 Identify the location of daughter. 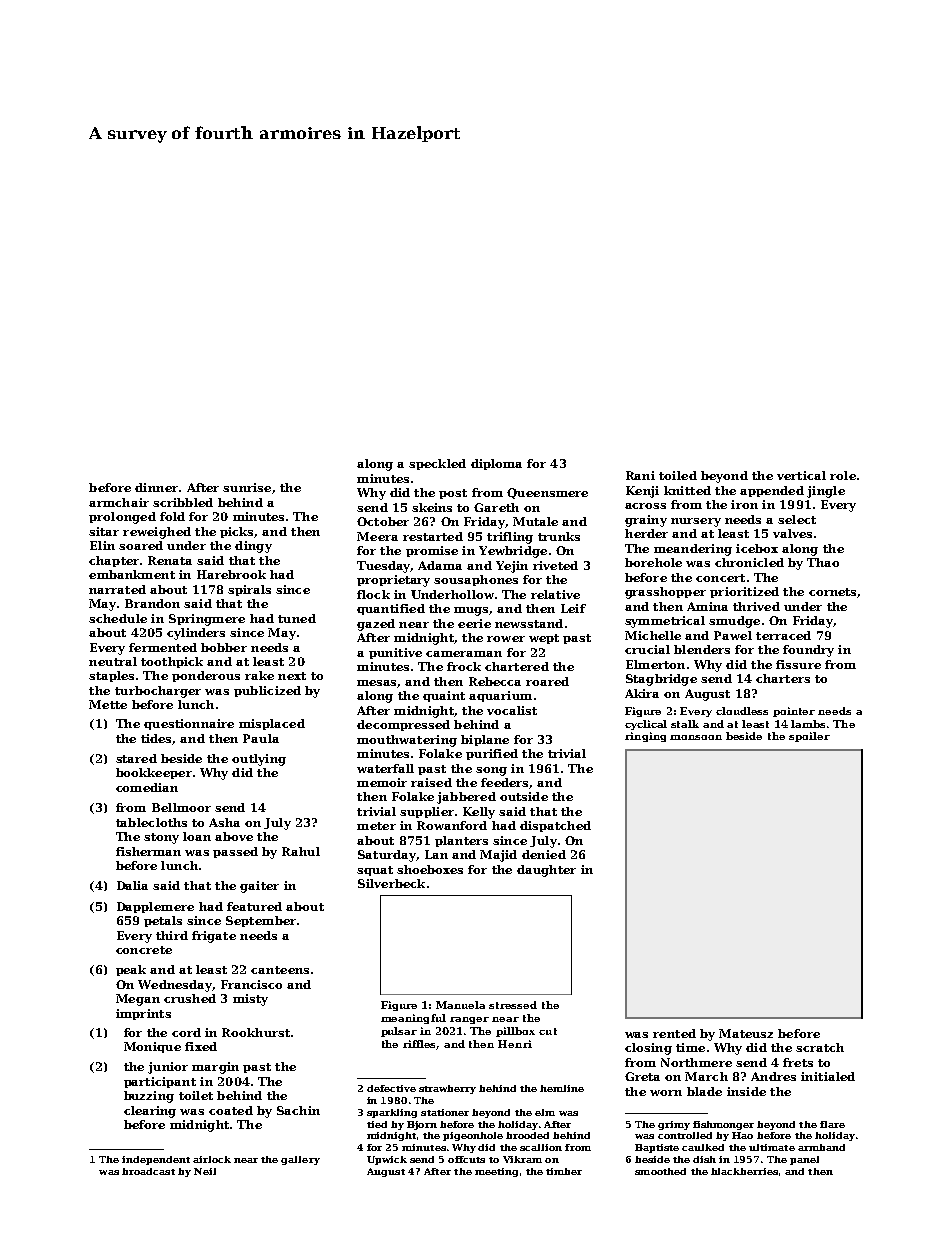
(546, 871).
